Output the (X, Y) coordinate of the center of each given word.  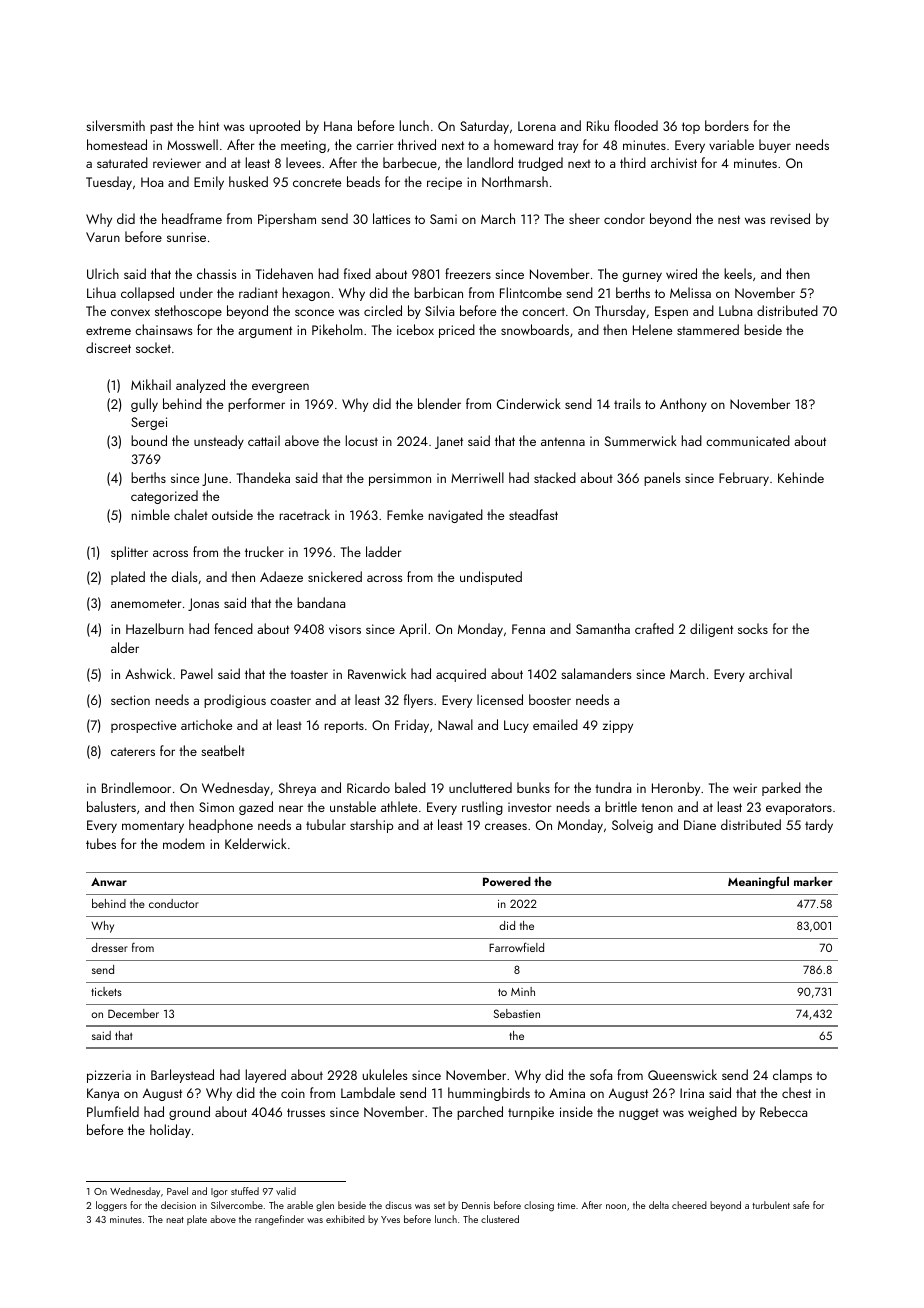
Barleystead (182, 1076)
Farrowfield (516, 947)
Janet (449, 442)
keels (738, 273)
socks (753, 628)
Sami (443, 219)
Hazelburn (155, 628)
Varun (103, 237)
